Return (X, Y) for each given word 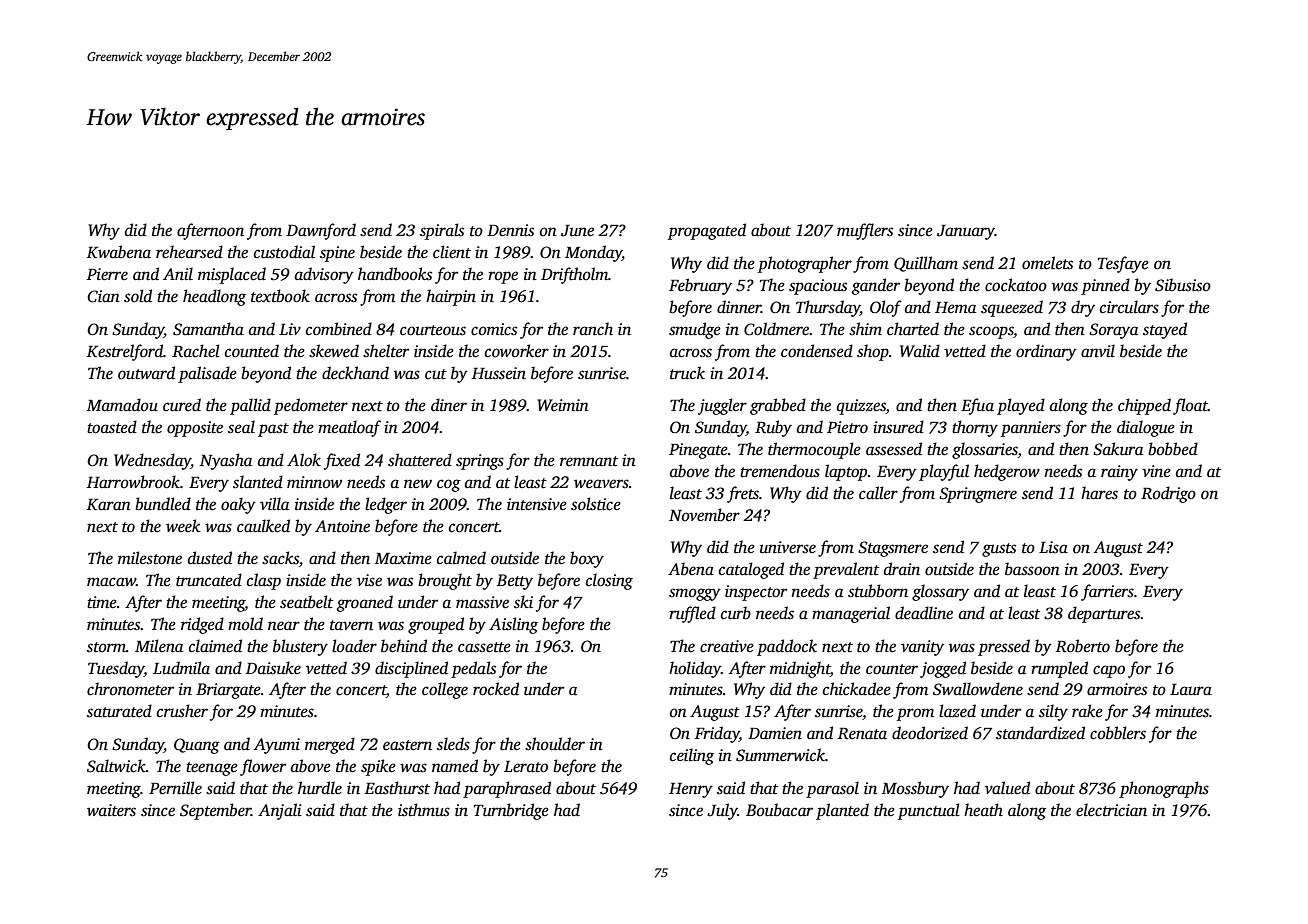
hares (1099, 493)
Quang (197, 746)
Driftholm (574, 275)
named (455, 765)
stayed (1165, 330)
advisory (324, 275)
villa (274, 504)
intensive (537, 504)
